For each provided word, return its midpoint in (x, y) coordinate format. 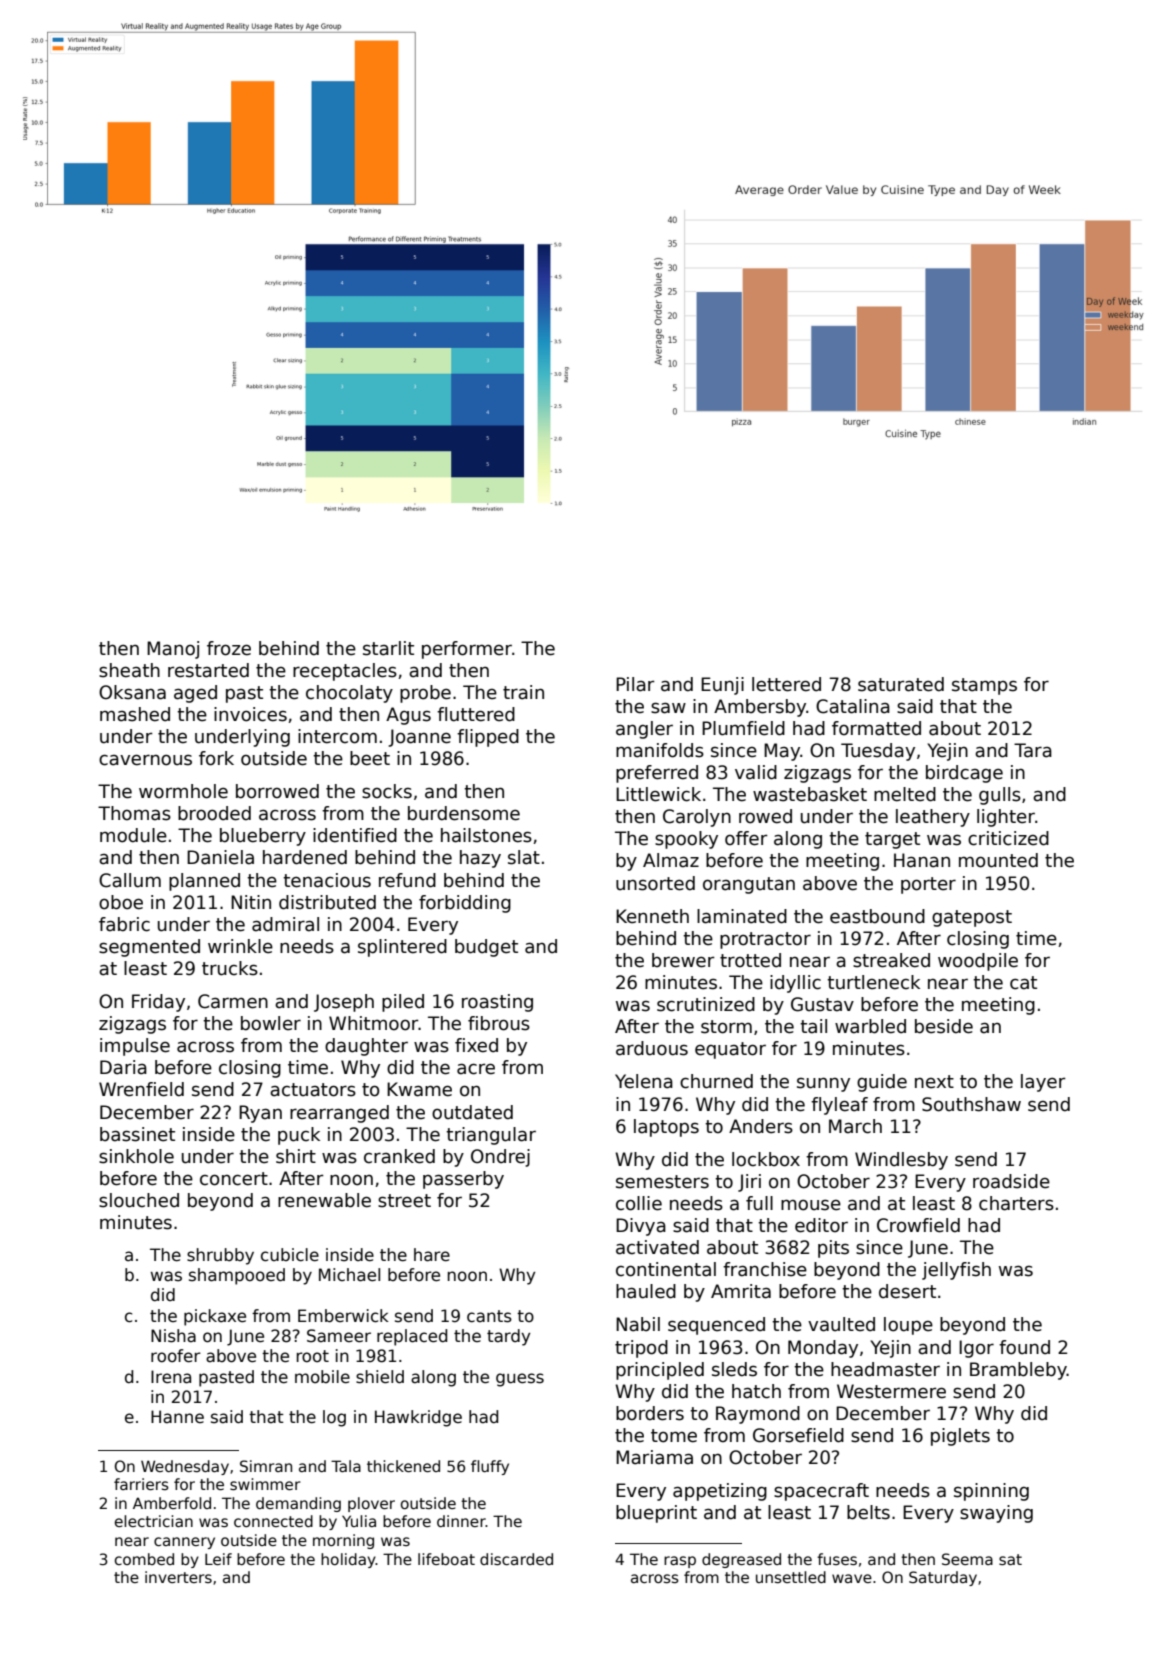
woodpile (978, 962)
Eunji (722, 686)
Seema (967, 1559)
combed (144, 1559)
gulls (1000, 796)
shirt (296, 1156)
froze (229, 648)
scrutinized (706, 1004)
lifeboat (446, 1559)
